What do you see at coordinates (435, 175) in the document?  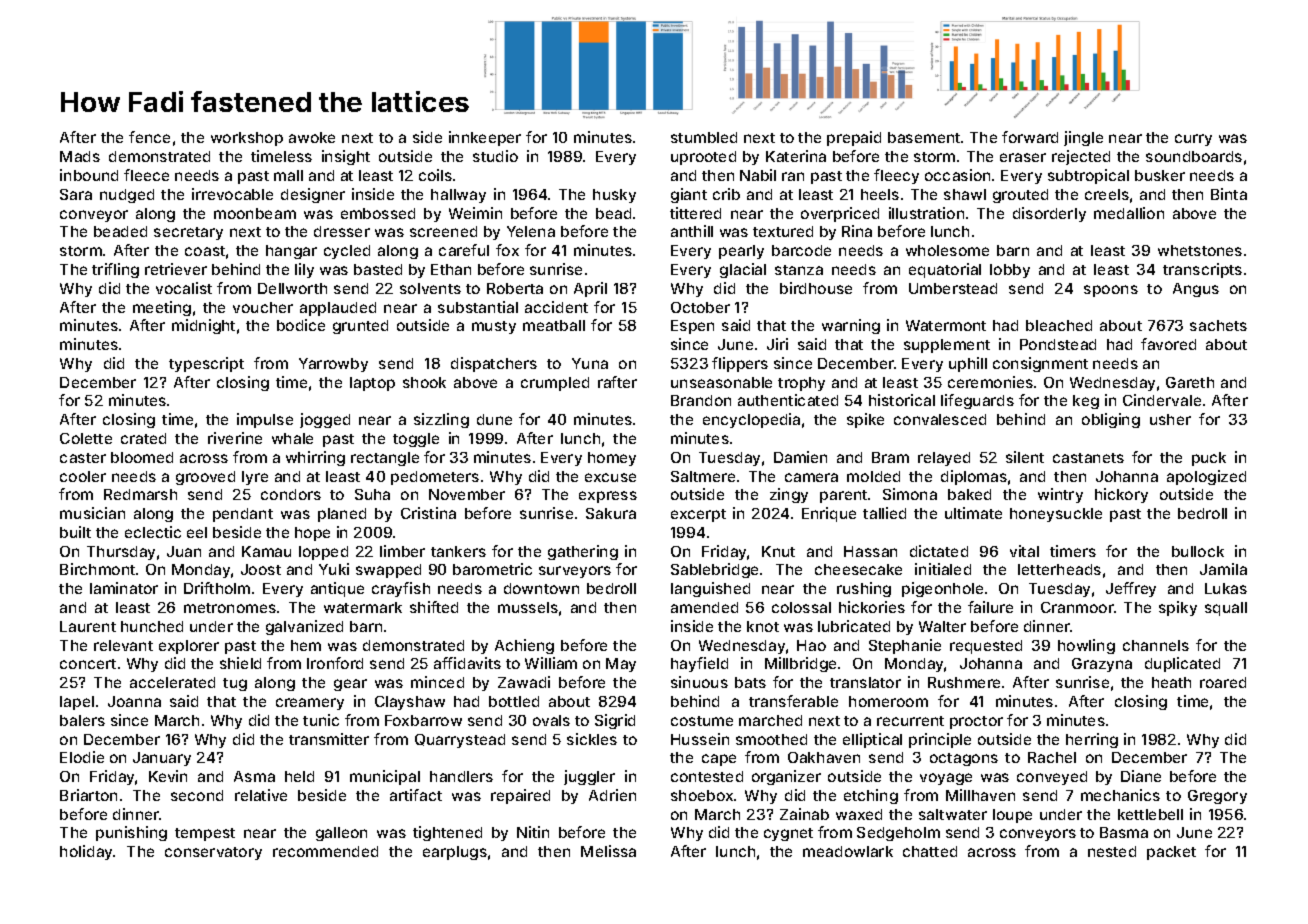 I see `coils` at bounding box center [435, 175].
